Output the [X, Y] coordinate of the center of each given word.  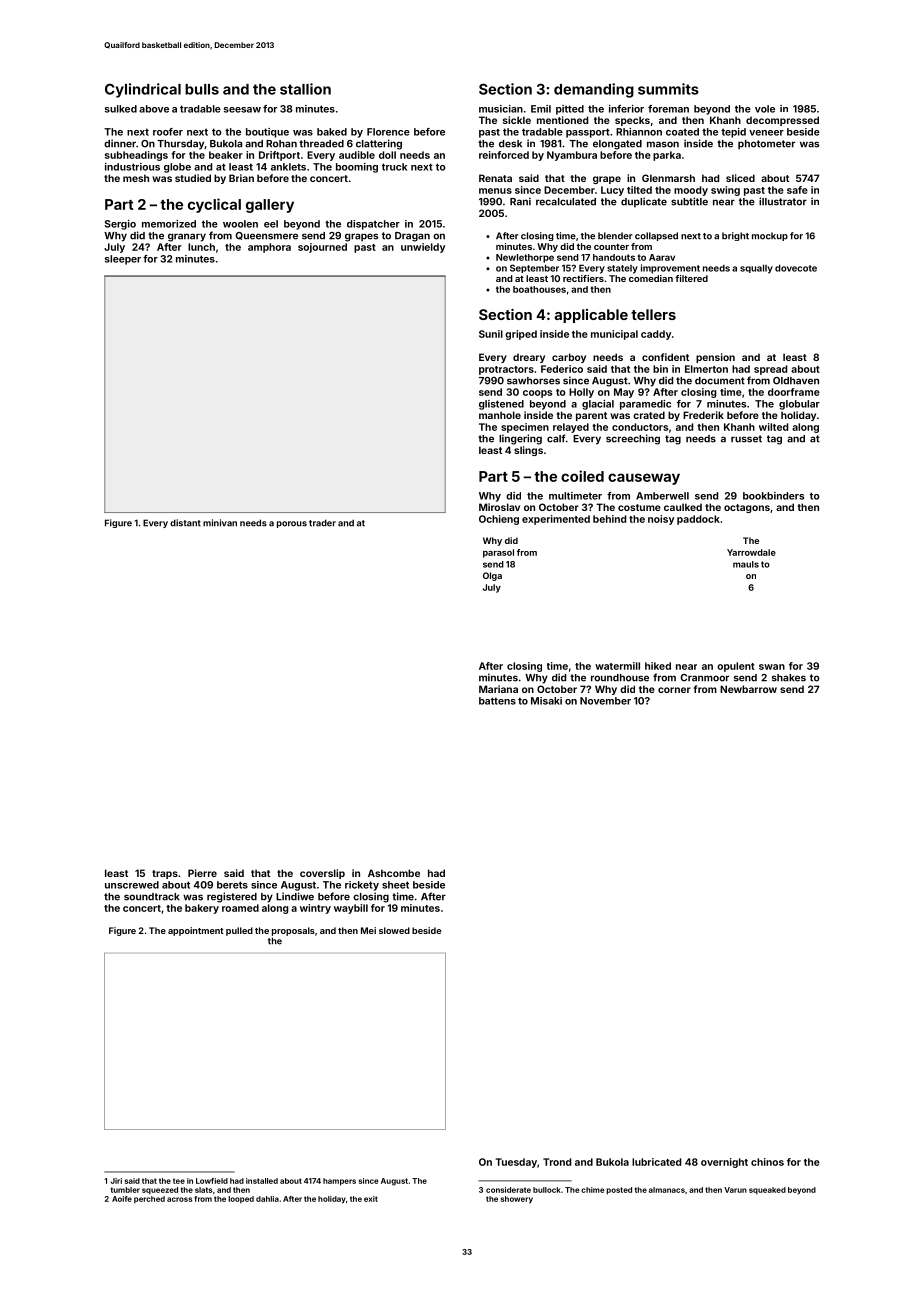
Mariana [498, 689]
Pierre [202, 873]
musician [501, 109]
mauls [746, 564]
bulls [202, 89]
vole [765, 109]
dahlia [267, 1199]
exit [371, 1199]
